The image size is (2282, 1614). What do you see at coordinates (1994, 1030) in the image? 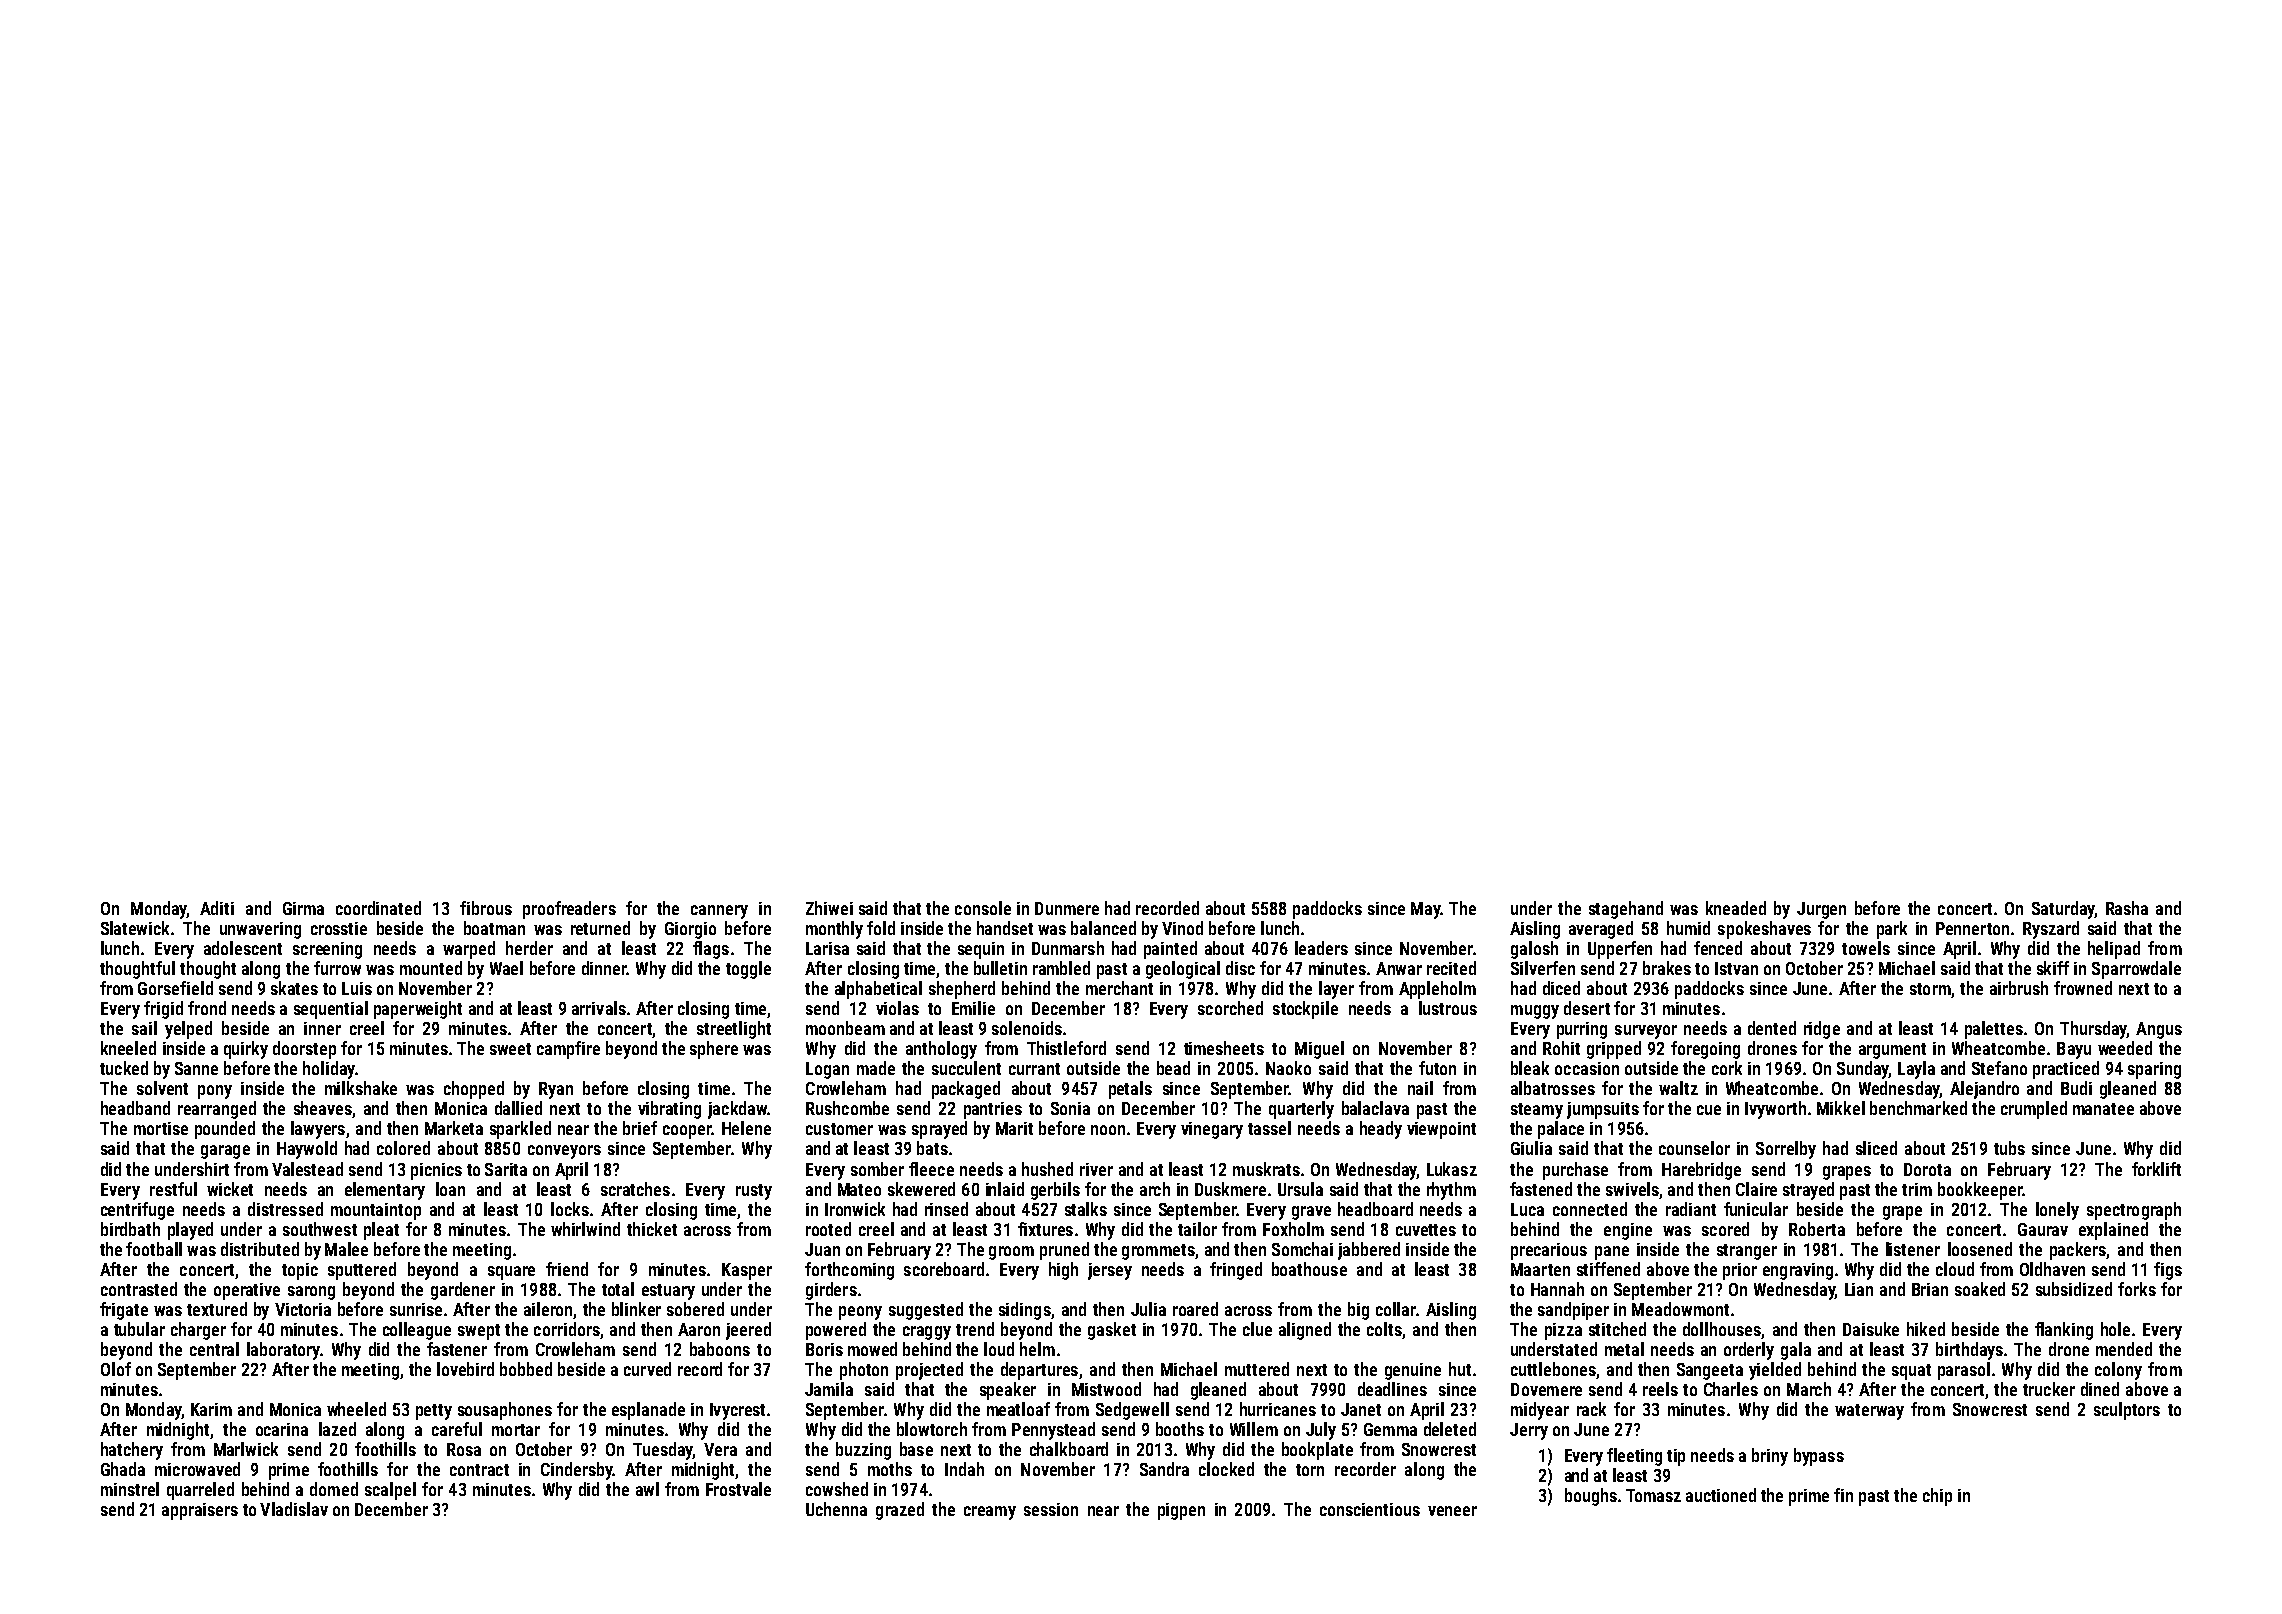
I see `palettes` at bounding box center [1994, 1030].
